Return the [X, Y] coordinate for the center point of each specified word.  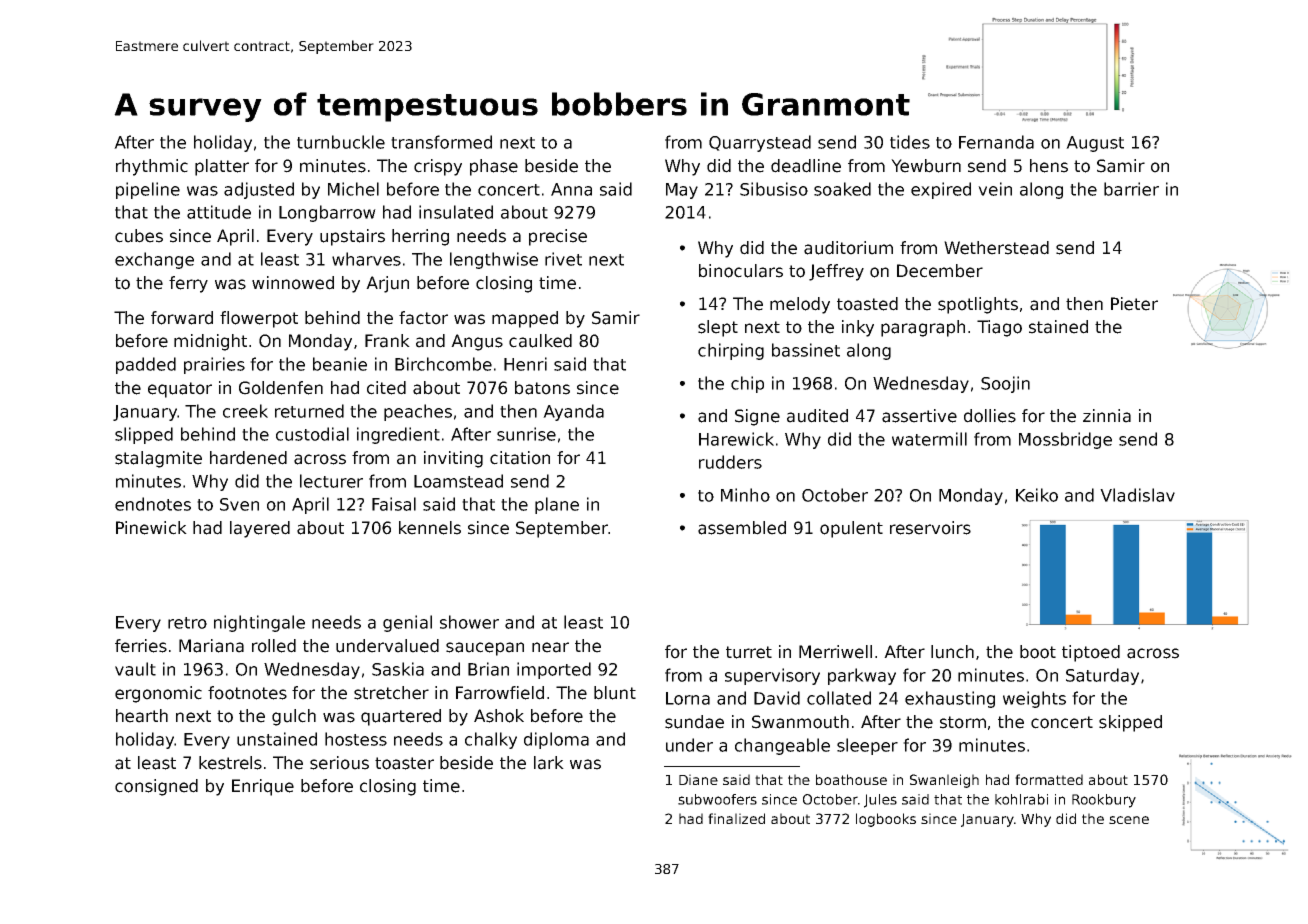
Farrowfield [500, 693]
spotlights [978, 305]
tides [910, 142]
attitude [219, 212]
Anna [571, 189]
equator [180, 390]
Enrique [263, 787]
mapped [525, 319]
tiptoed [1091, 653]
